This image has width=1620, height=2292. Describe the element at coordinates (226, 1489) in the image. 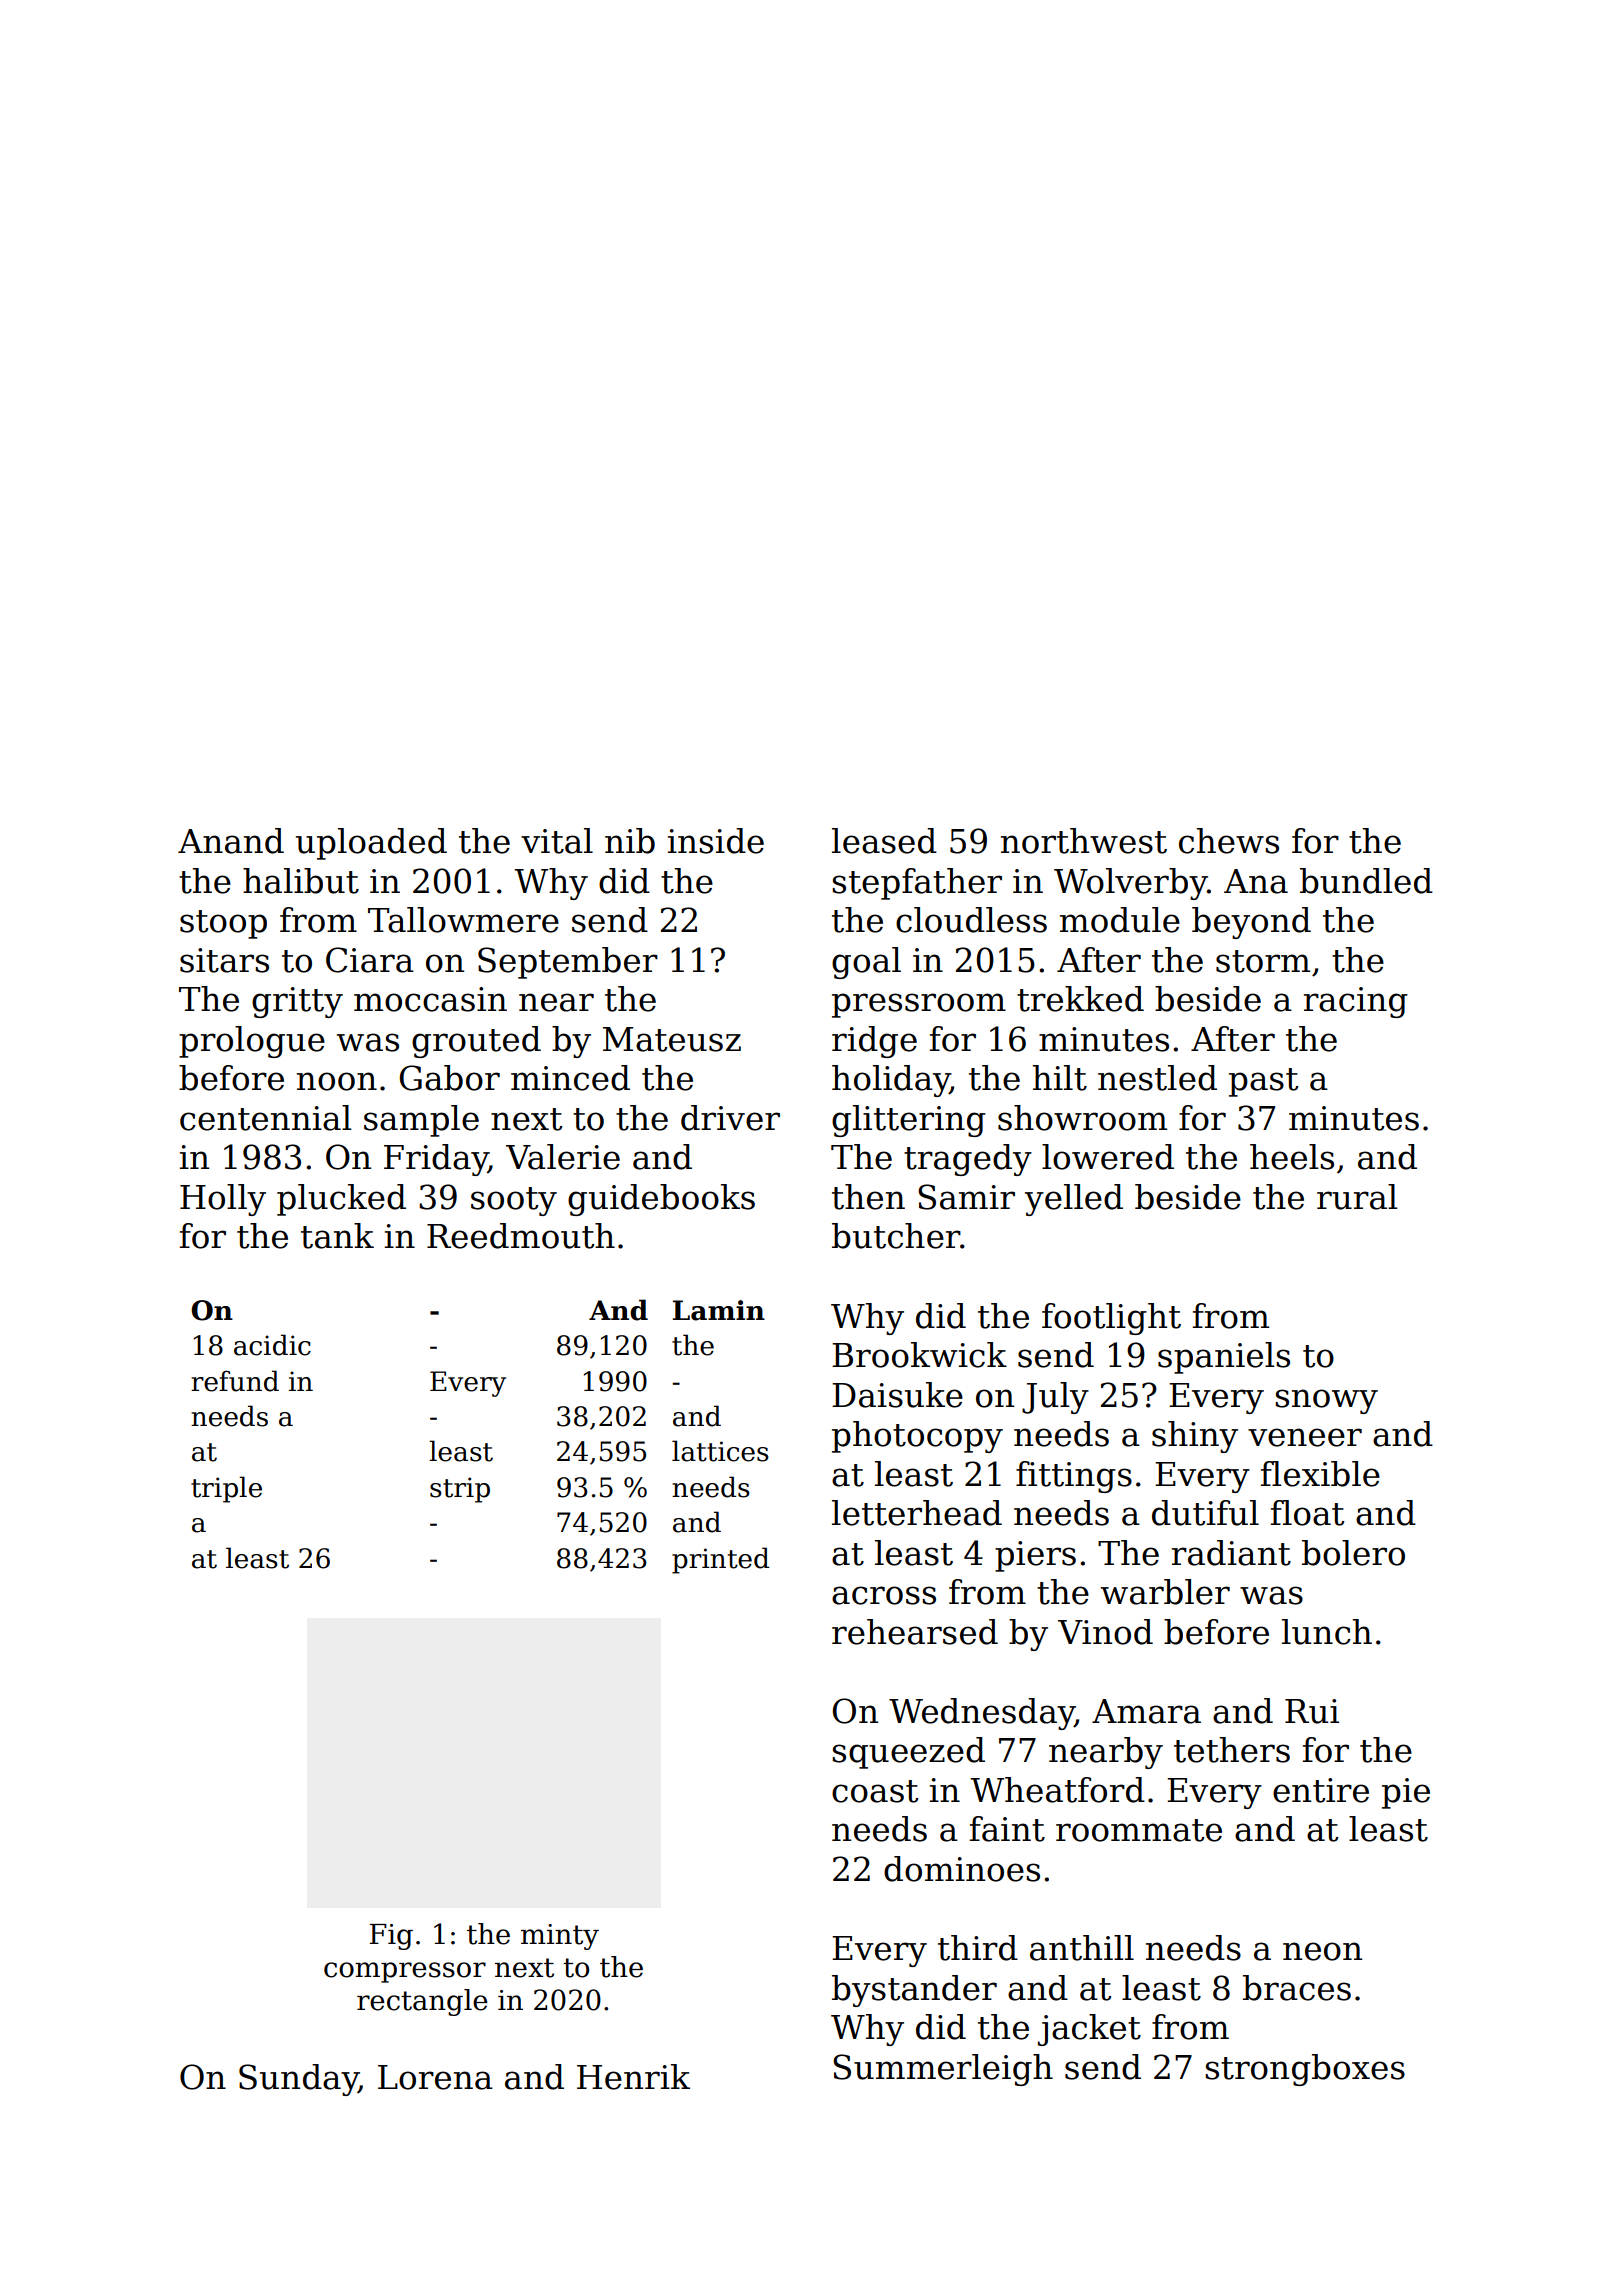

I see `triple` at that location.
